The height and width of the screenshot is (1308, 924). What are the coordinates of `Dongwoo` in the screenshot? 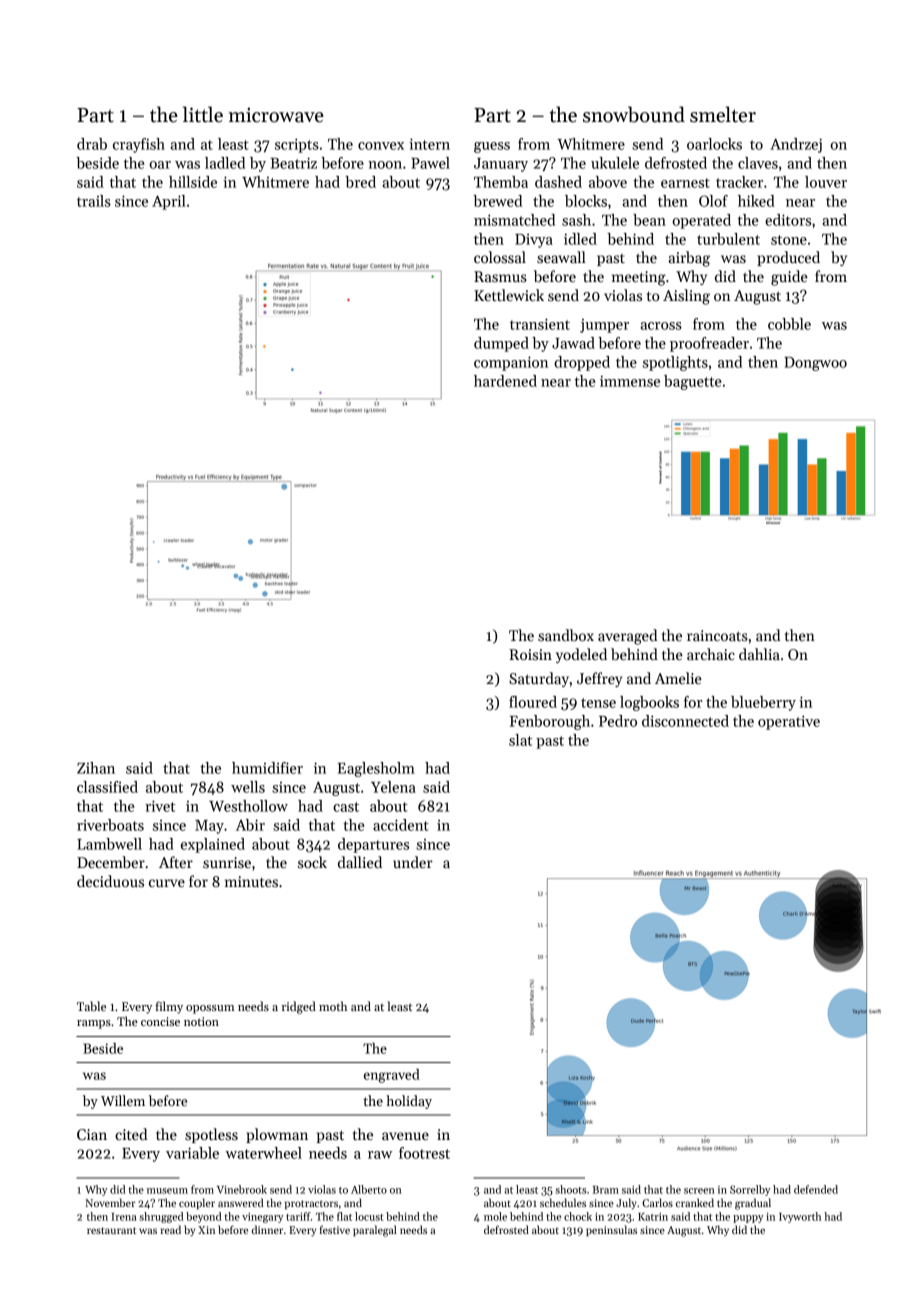 It's located at (815, 364).
